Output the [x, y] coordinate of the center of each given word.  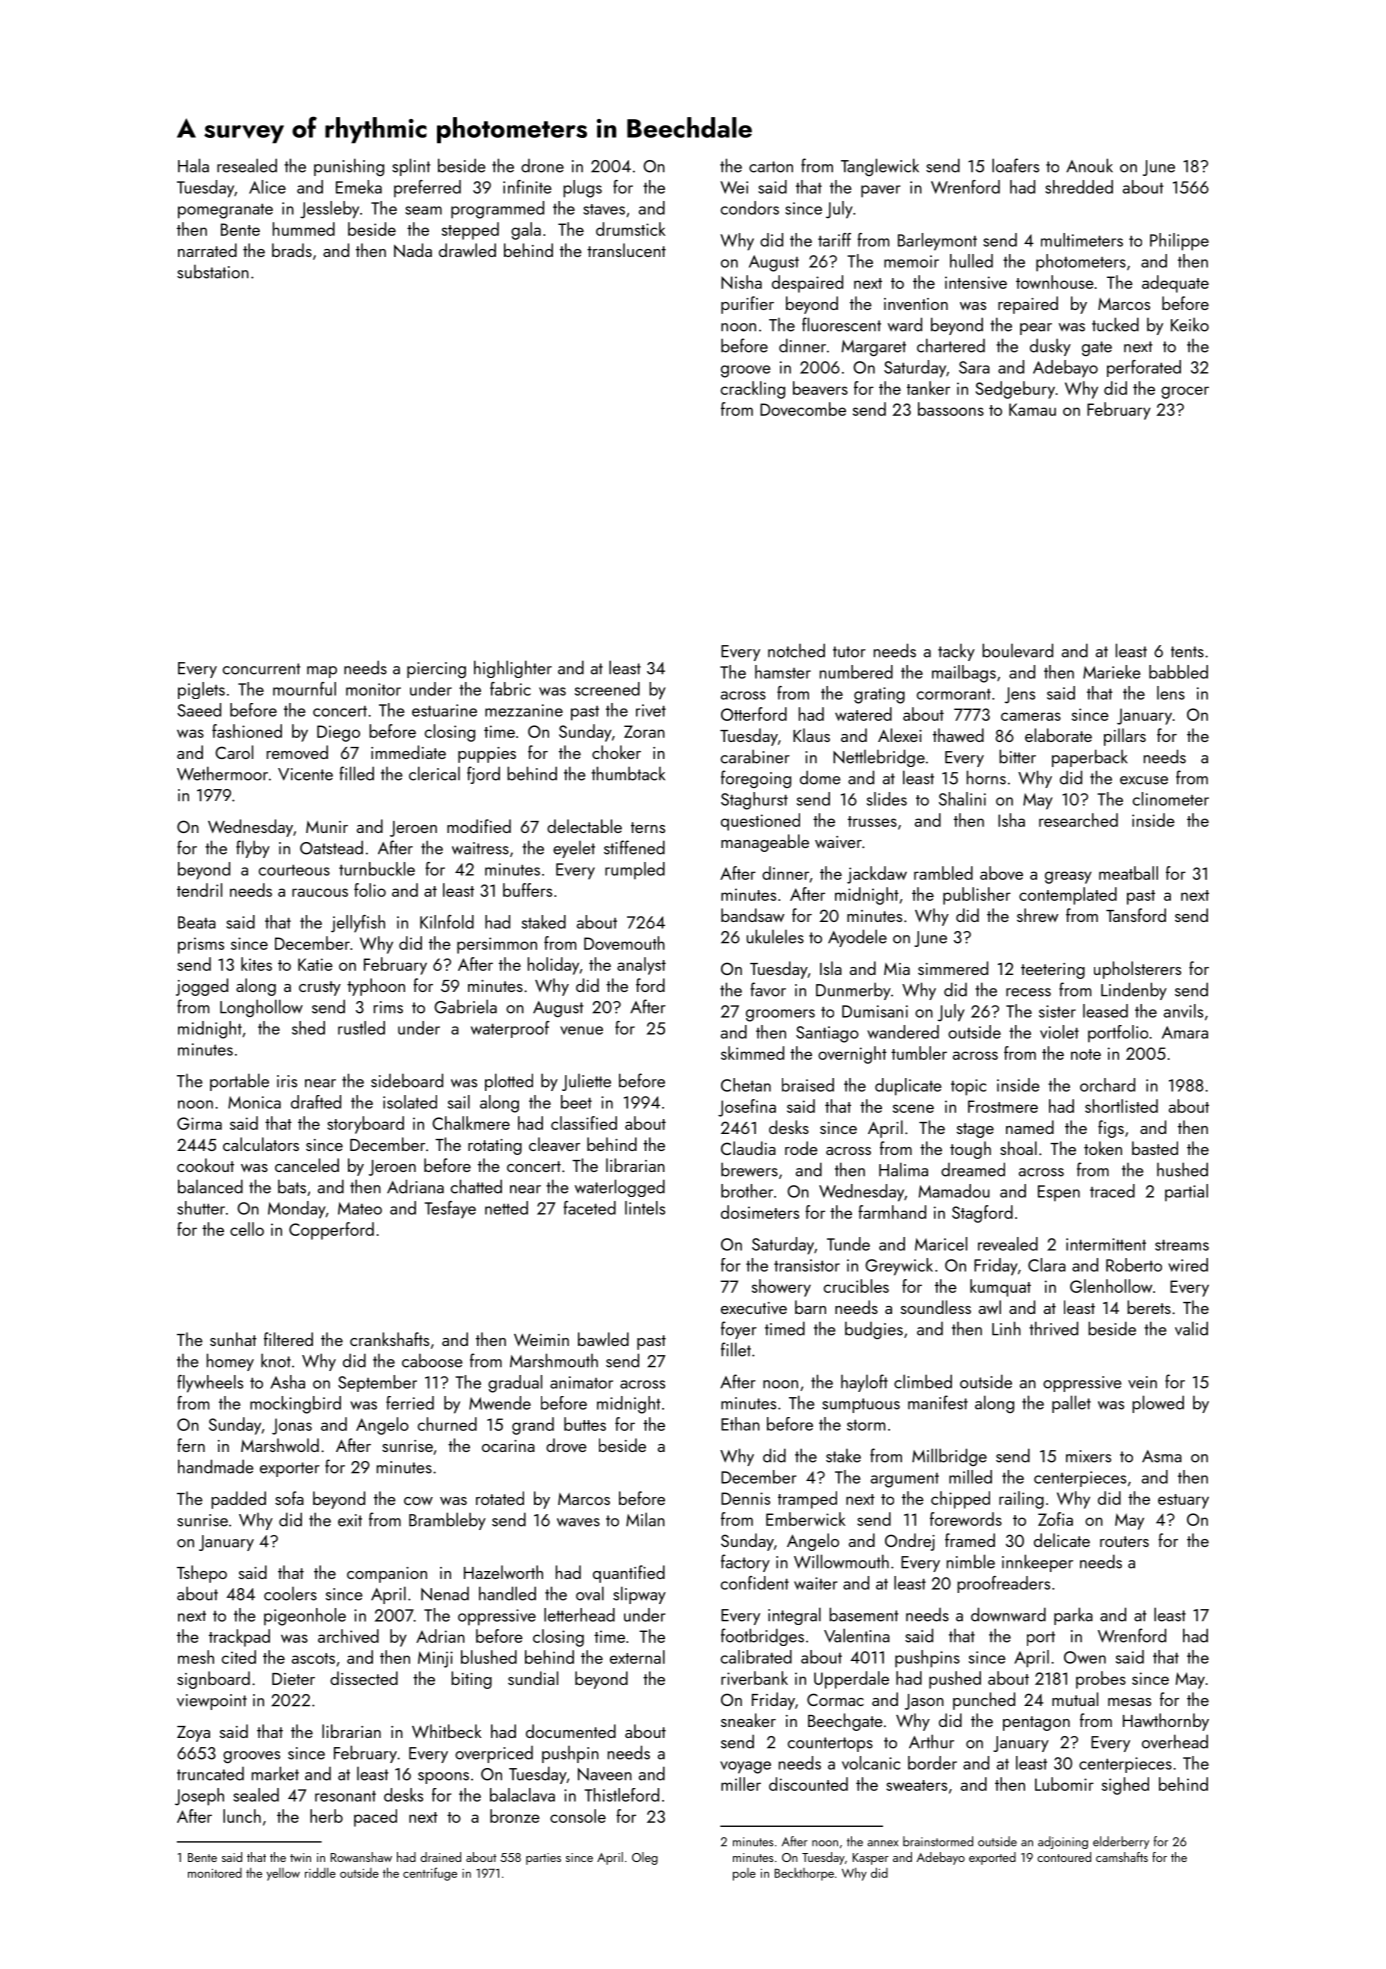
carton [771, 167]
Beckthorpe [804, 1874]
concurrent [261, 669]
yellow [283, 1874]
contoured [1064, 1857]
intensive [976, 282]
